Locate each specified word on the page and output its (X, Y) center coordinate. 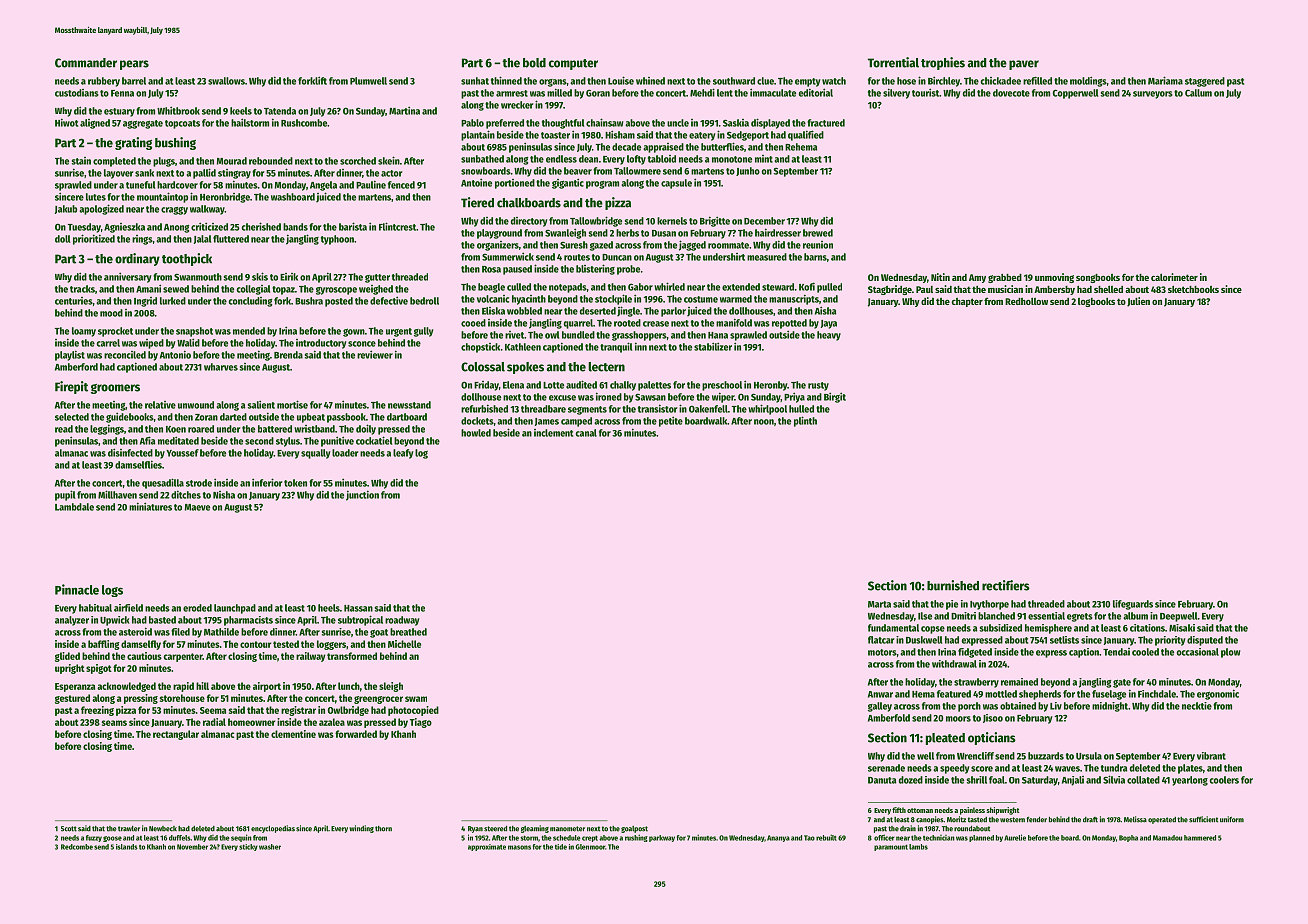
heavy (829, 336)
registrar (298, 711)
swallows (226, 81)
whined (650, 81)
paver (1024, 65)
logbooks (1096, 302)
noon (764, 422)
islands (127, 847)
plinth (805, 421)
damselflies (138, 464)
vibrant (1211, 756)
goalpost (634, 829)
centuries (73, 301)
